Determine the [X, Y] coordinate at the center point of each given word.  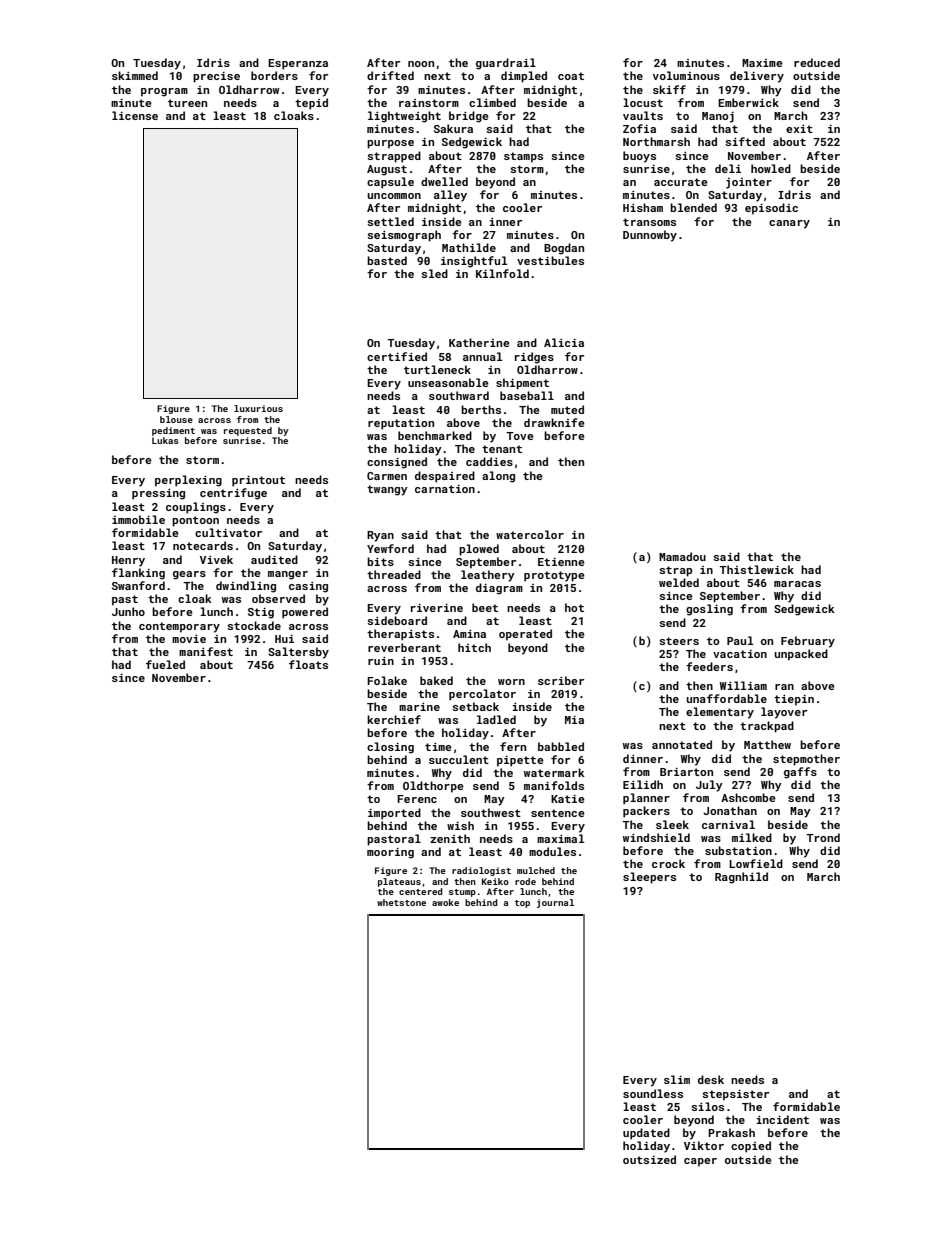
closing [390, 748]
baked [436, 680]
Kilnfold [502, 273]
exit [799, 129]
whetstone [401, 902]
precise [216, 77]
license [135, 115]
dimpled [524, 77]
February [808, 642]
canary [789, 224]
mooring [390, 853]
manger [288, 575]
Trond [823, 837]
